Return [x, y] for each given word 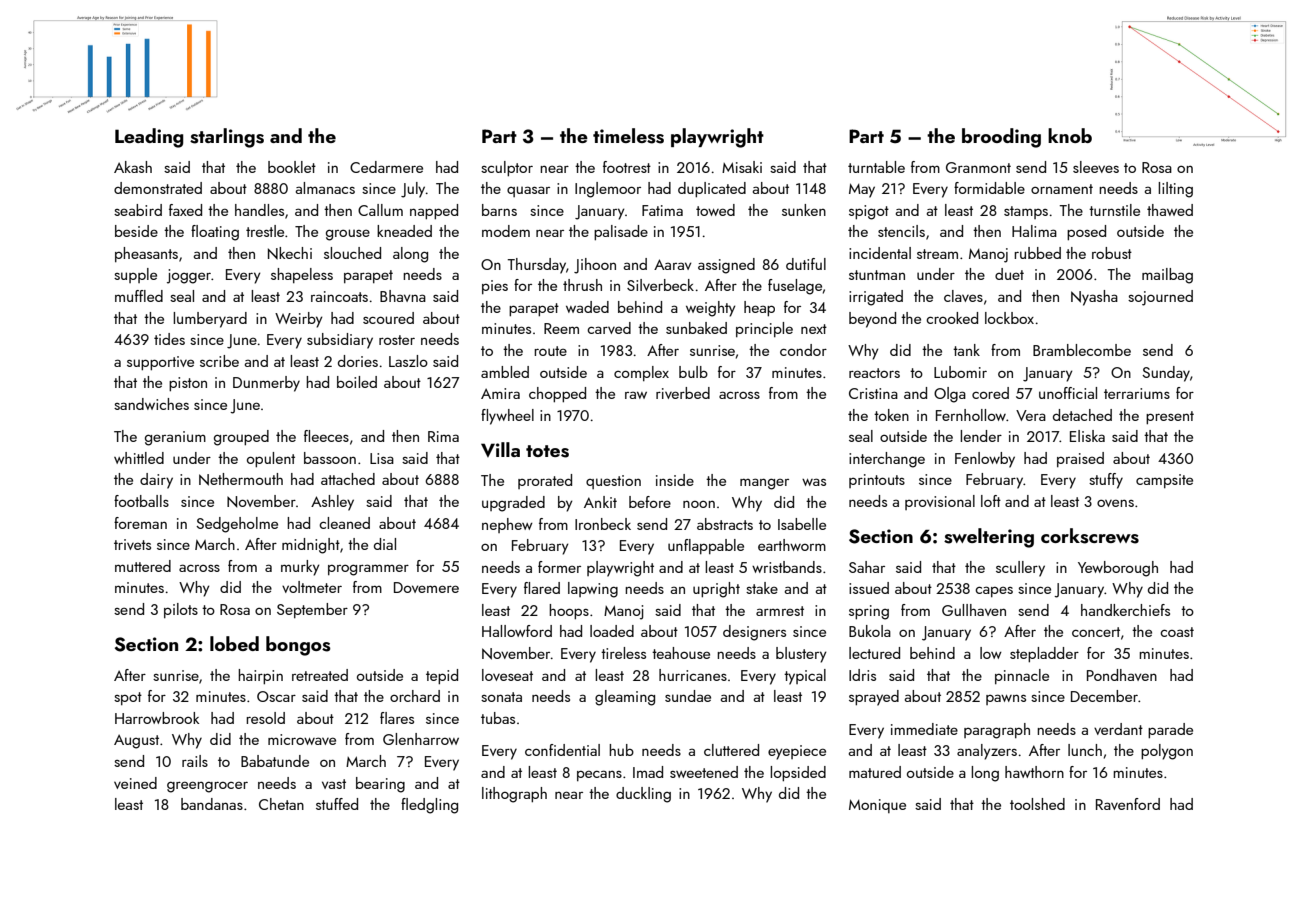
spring [869, 612]
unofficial [1068, 393]
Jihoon [595, 266]
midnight [311, 546]
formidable [989, 188]
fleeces [326, 436]
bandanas [212, 804]
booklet [292, 167]
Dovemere [426, 587]
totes [547, 451]
